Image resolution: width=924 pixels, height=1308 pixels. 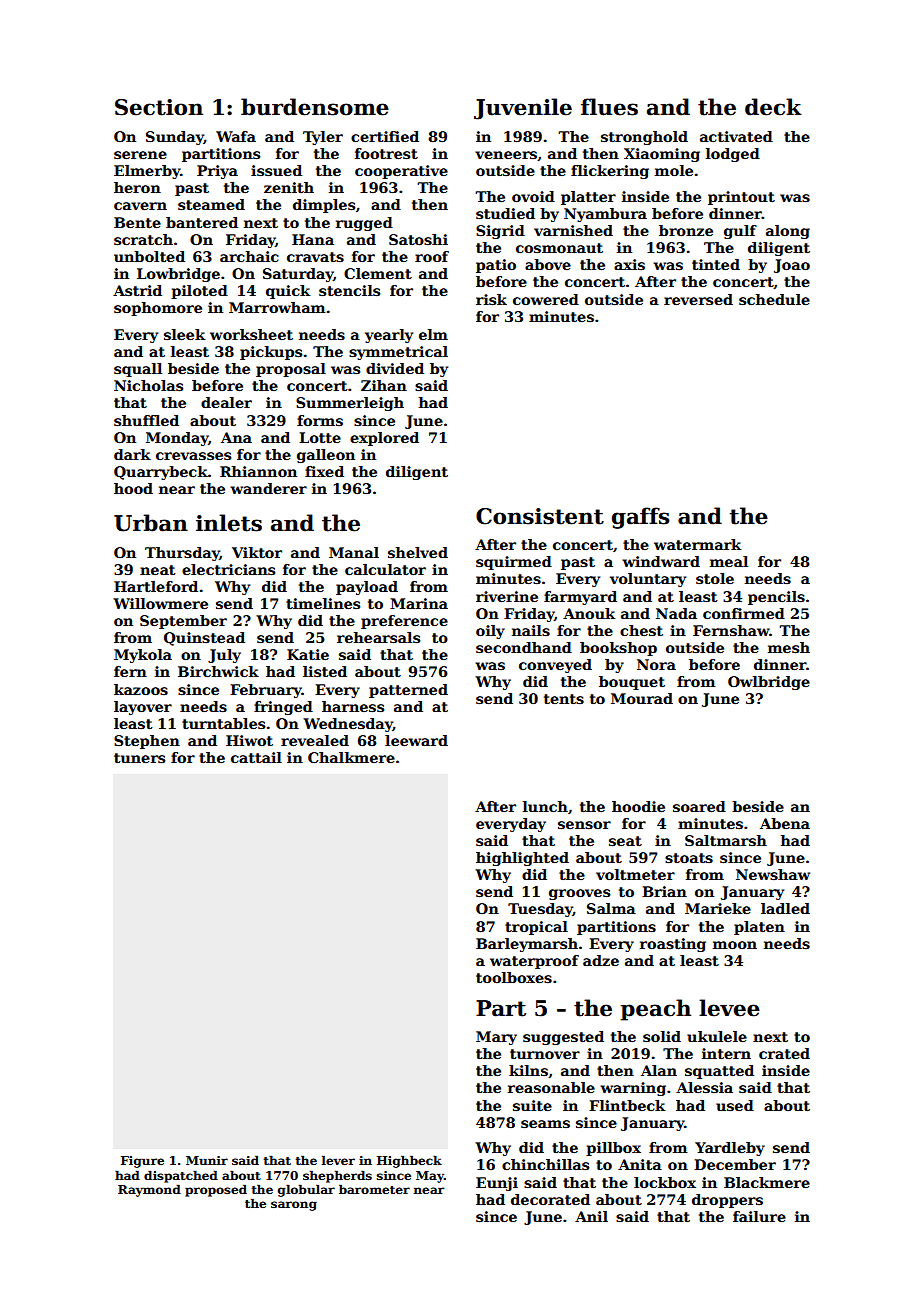 What do you see at coordinates (256, 757) in the screenshot?
I see `cattail` at bounding box center [256, 757].
